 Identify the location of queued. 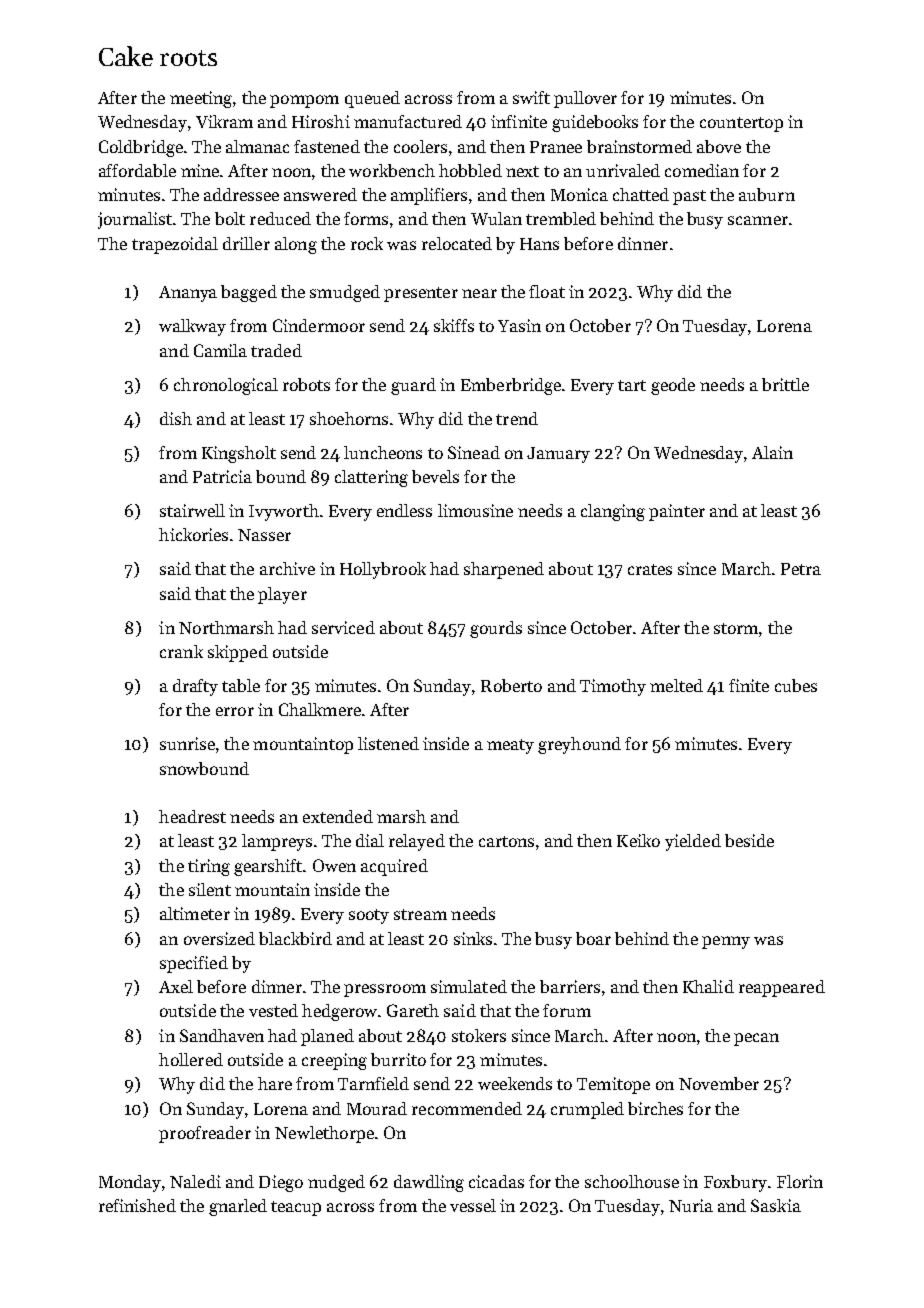
(372, 99).
